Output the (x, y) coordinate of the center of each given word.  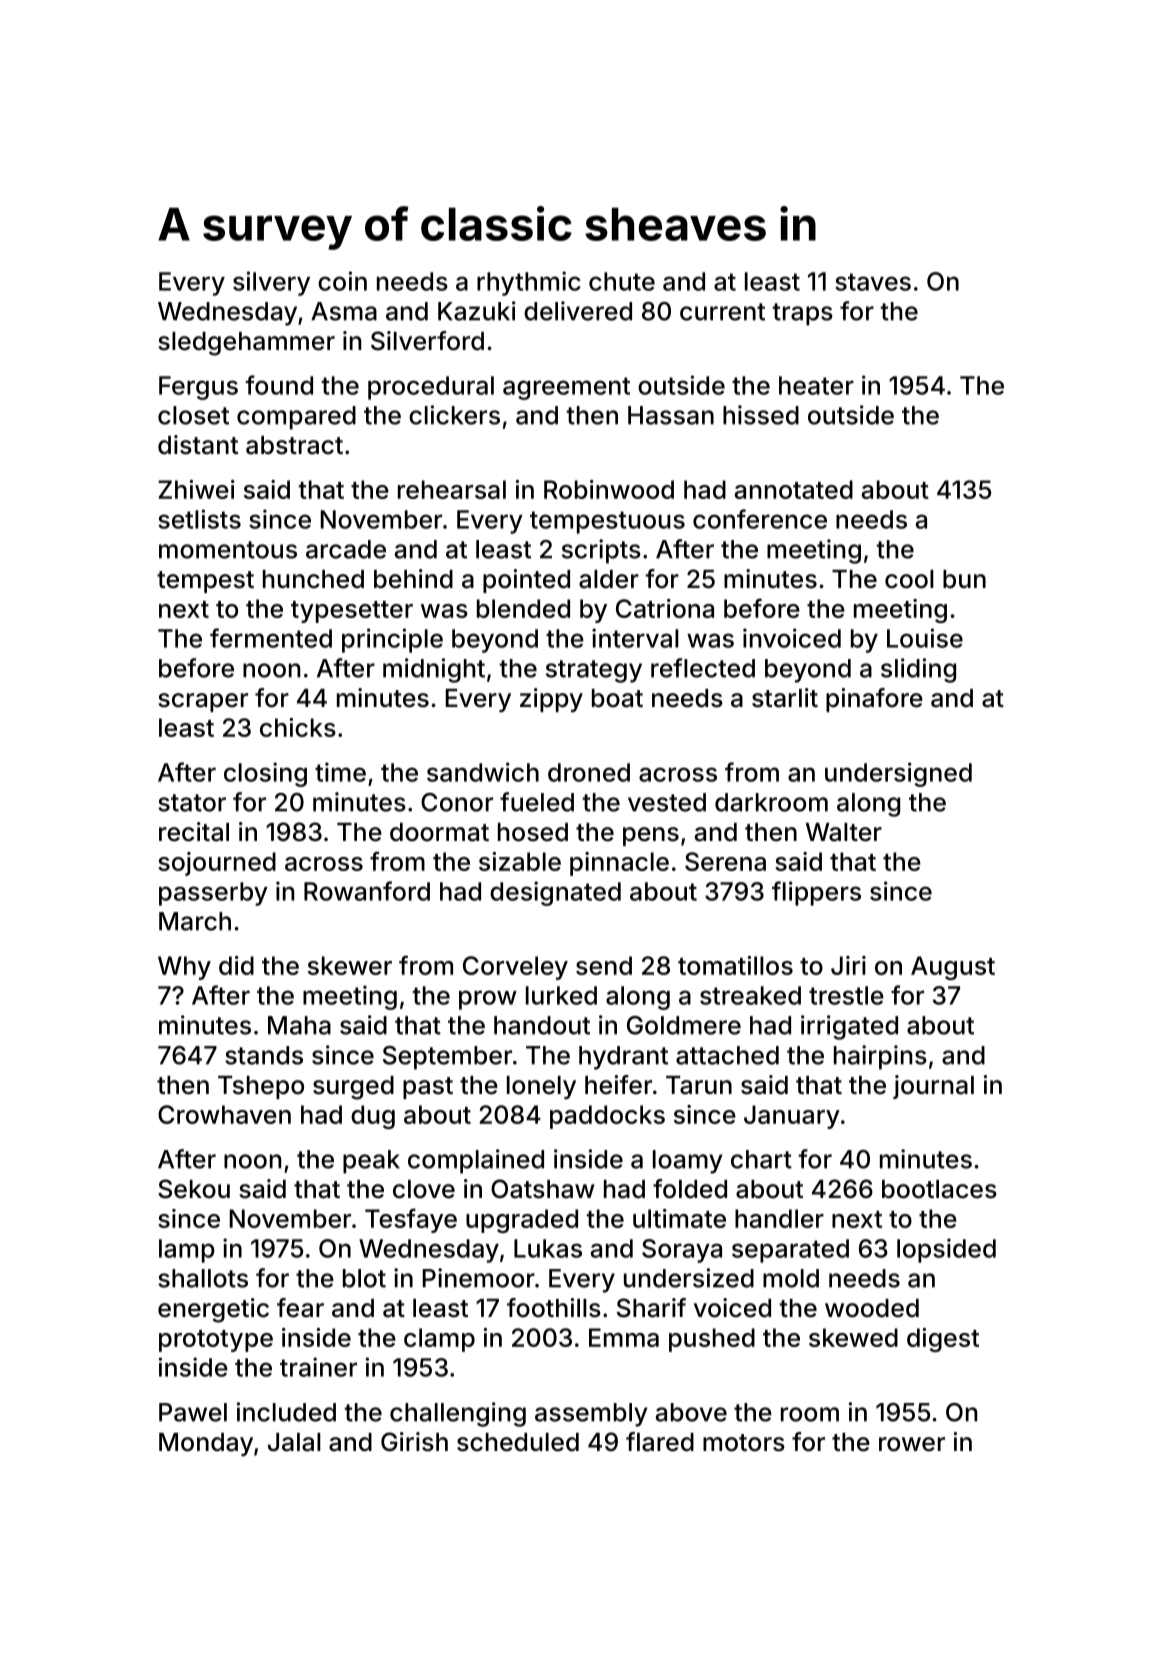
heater (816, 385)
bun (964, 579)
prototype (216, 1341)
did (236, 965)
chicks (298, 727)
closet (193, 415)
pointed (526, 581)
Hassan (671, 415)
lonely (541, 1087)
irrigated (849, 1027)
